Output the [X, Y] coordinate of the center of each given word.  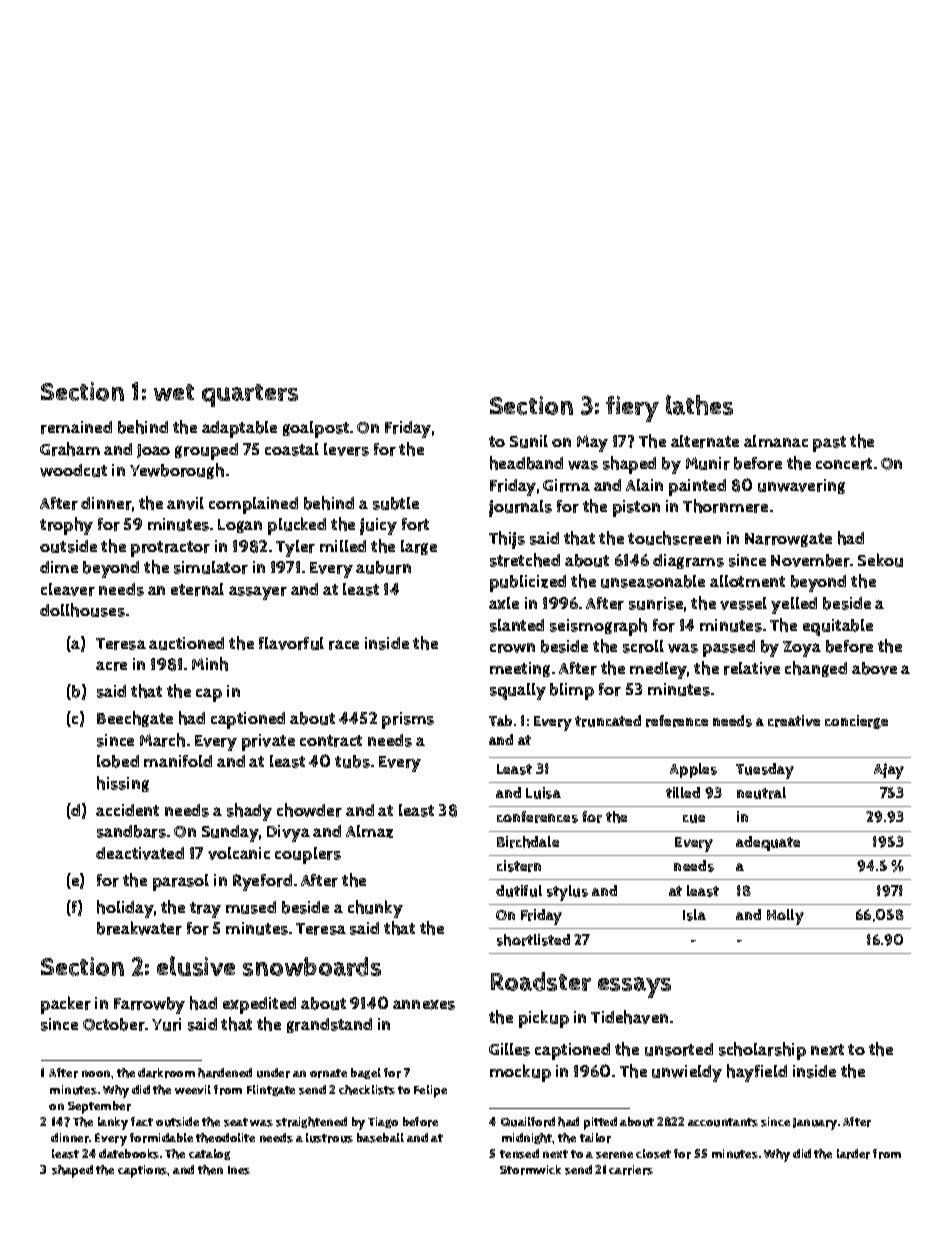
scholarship [762, 1051]
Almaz [369, 831]
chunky [375, 909]
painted [697, 487]
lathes [699, 405]
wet [174, 392]
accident [127, 810]
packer [66, 1005]
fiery [632, 409]
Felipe [430, 1091]
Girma [566, 485]
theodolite [225, 1138]
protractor [170, 549]
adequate [768, 843]
